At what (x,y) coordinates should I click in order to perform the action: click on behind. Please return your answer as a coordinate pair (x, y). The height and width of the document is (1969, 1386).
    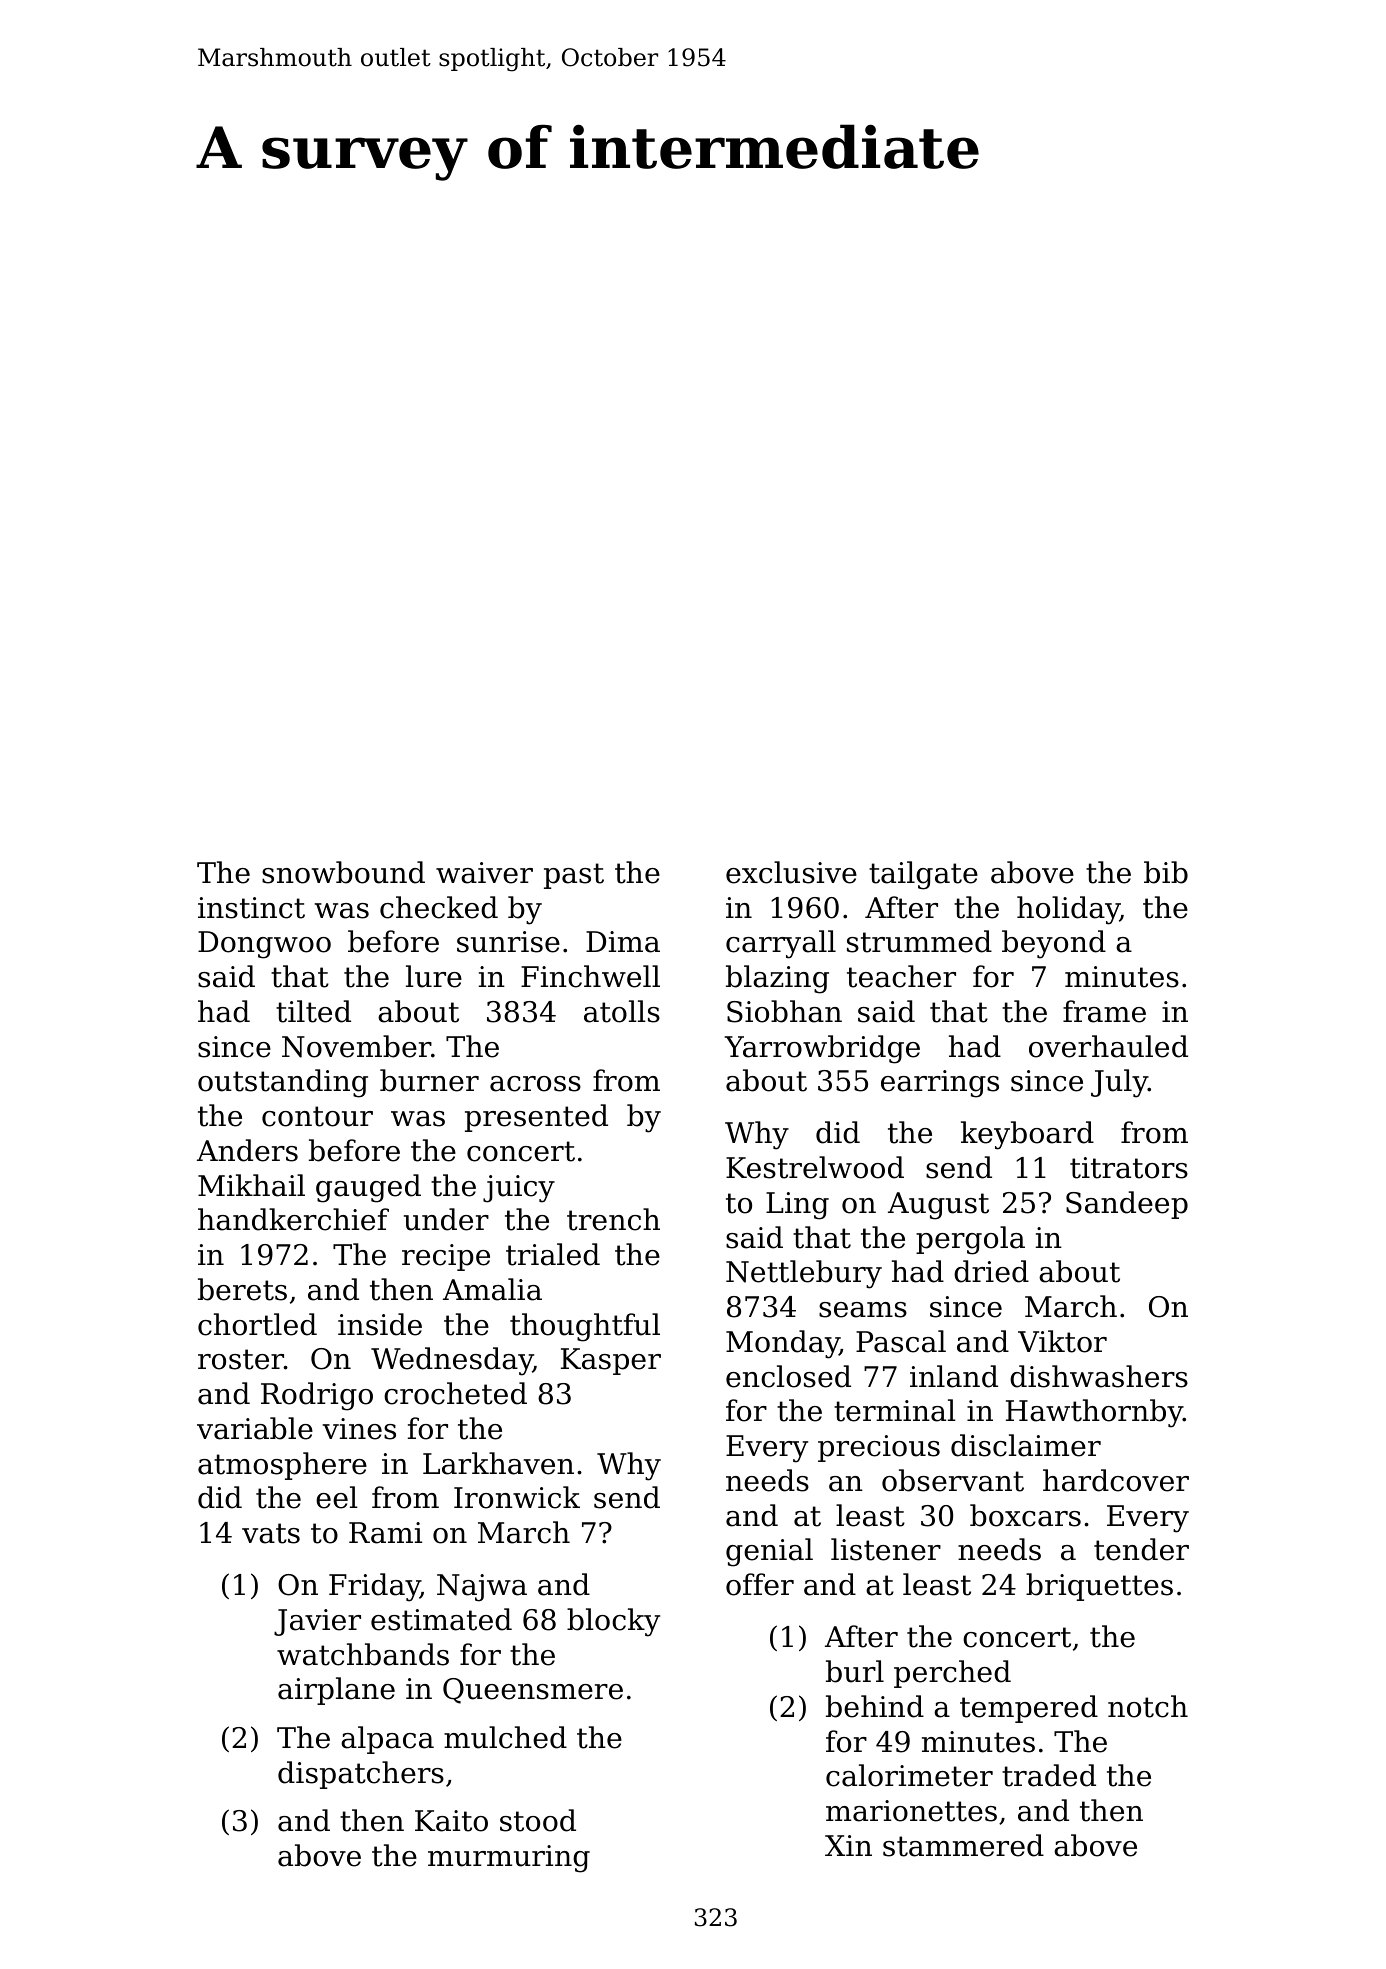
    Looking at the image, I should click on (875, 1706).
